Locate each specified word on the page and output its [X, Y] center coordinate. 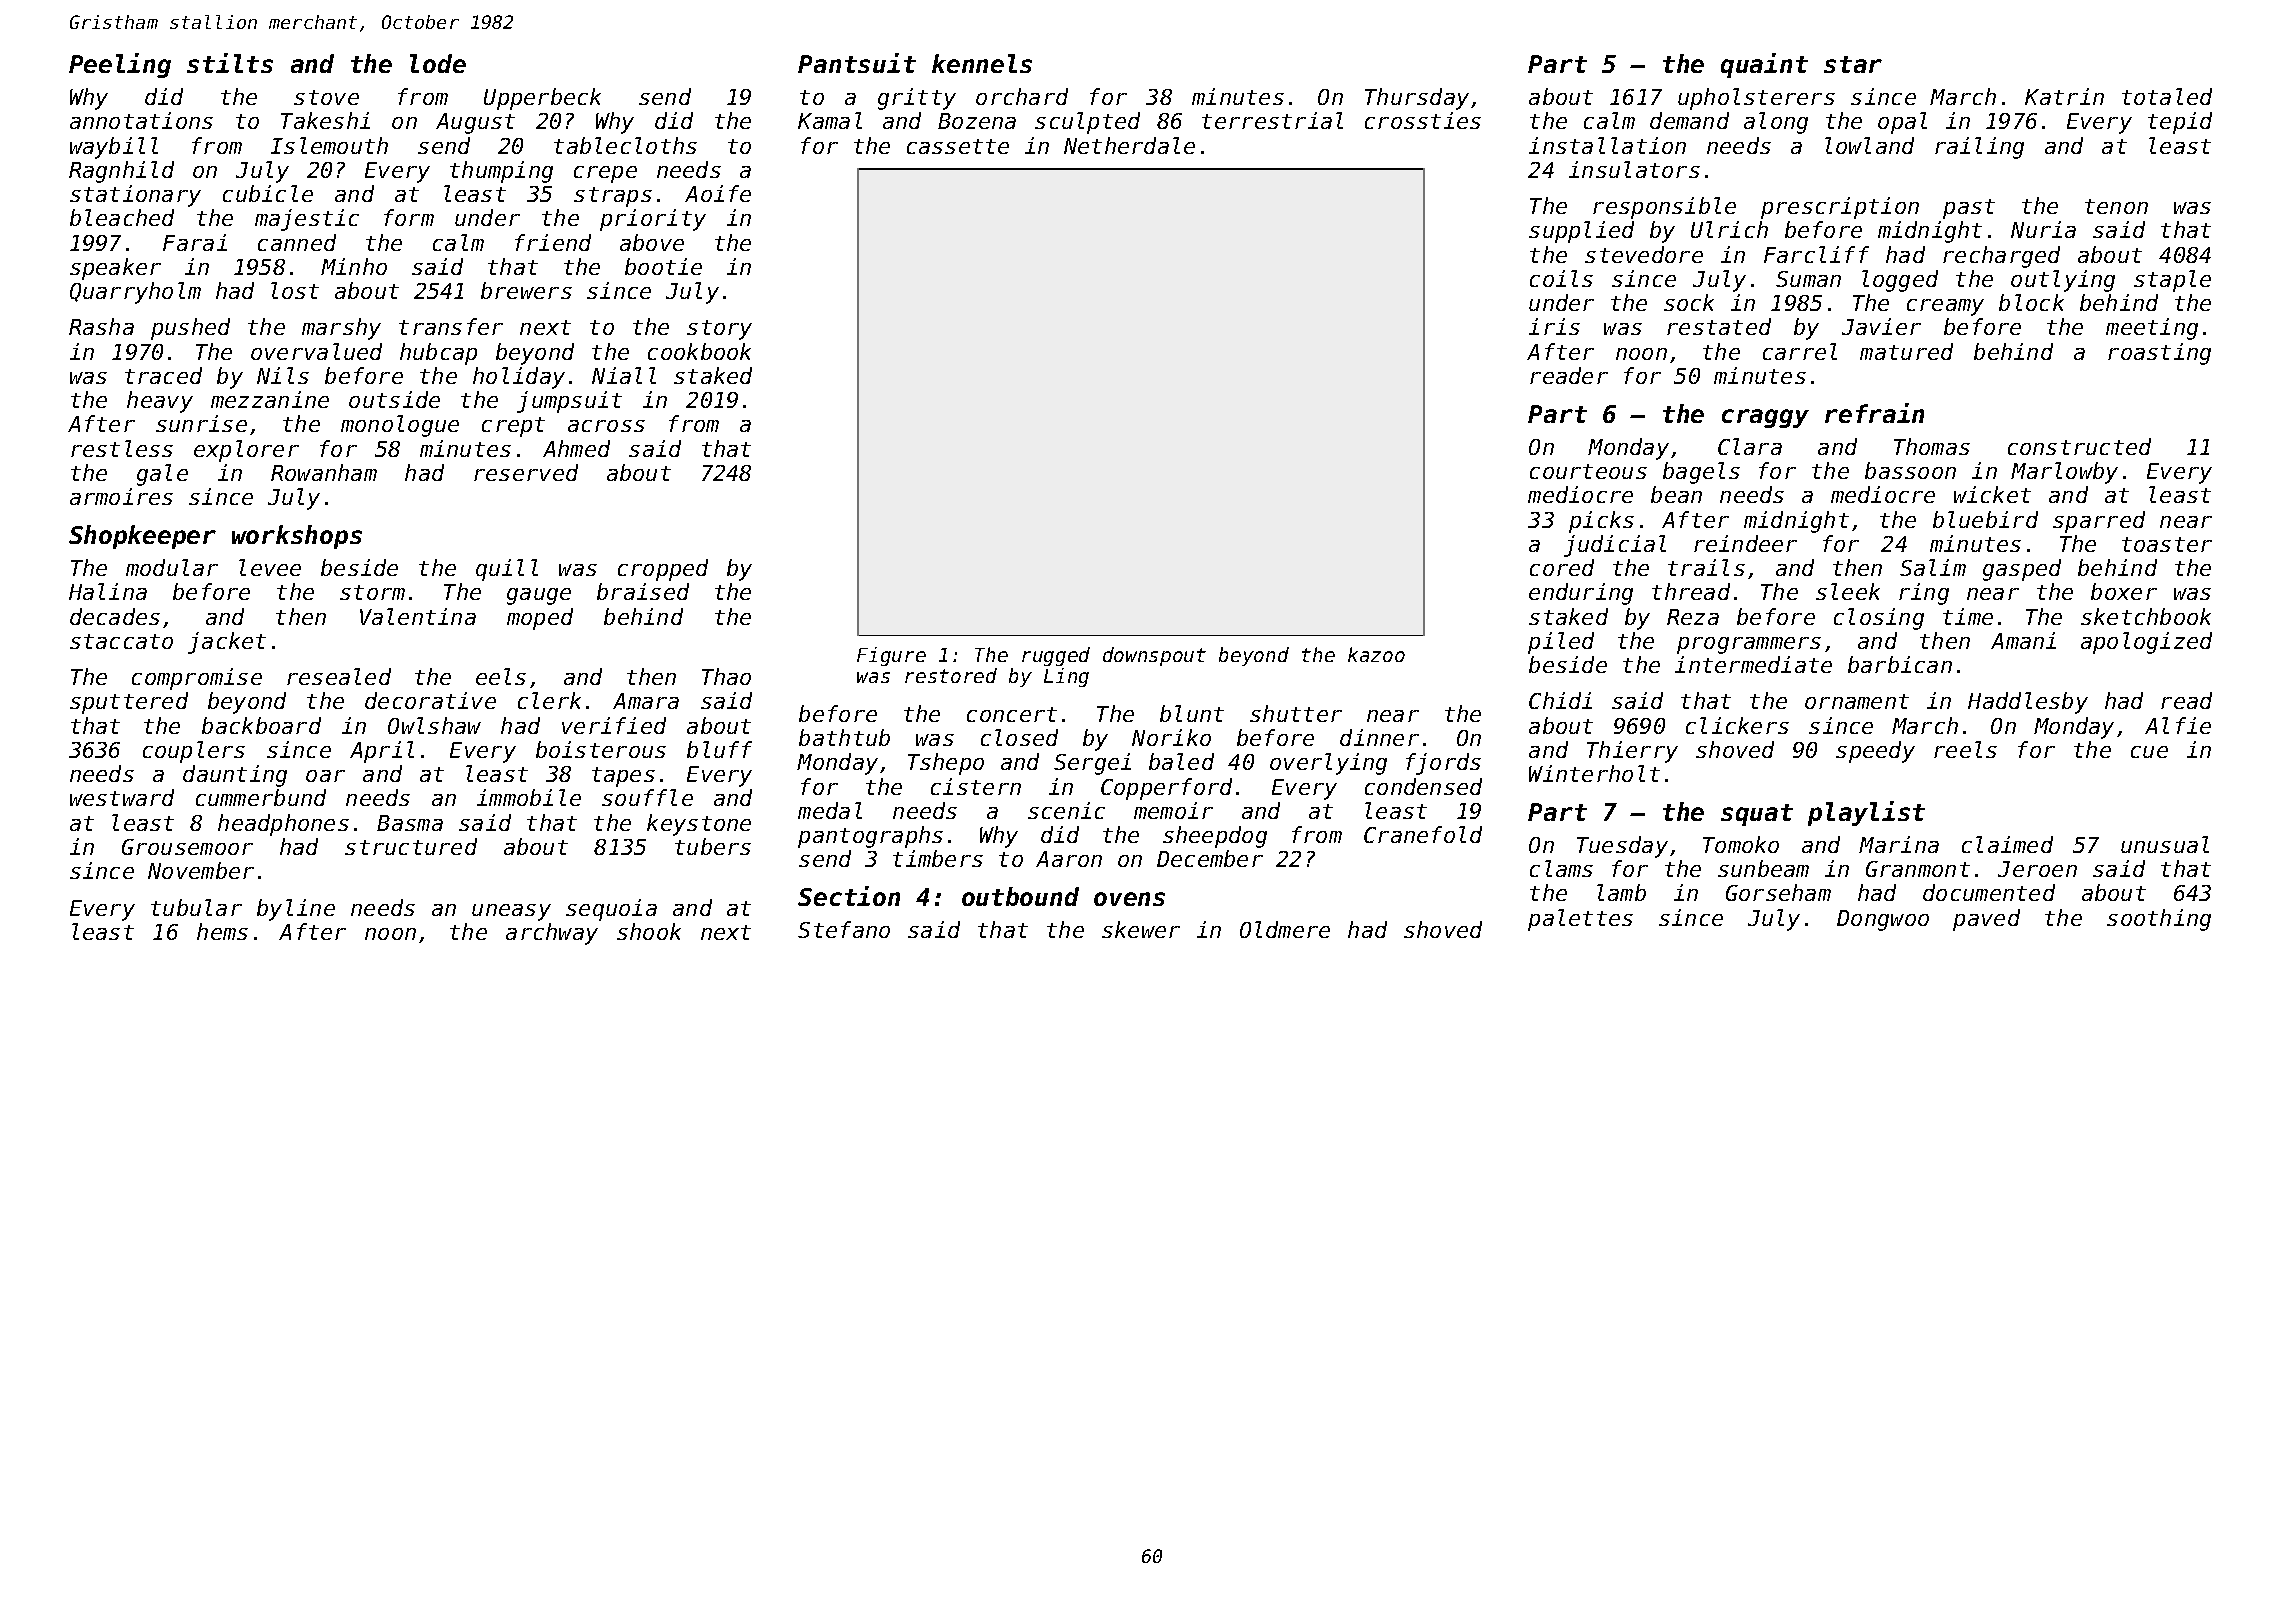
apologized [2146, 643]
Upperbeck [542, 99]
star [1853, 64]
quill [507, 570]
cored [1562, 567]
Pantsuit [857, 63]
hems [222, 931]
